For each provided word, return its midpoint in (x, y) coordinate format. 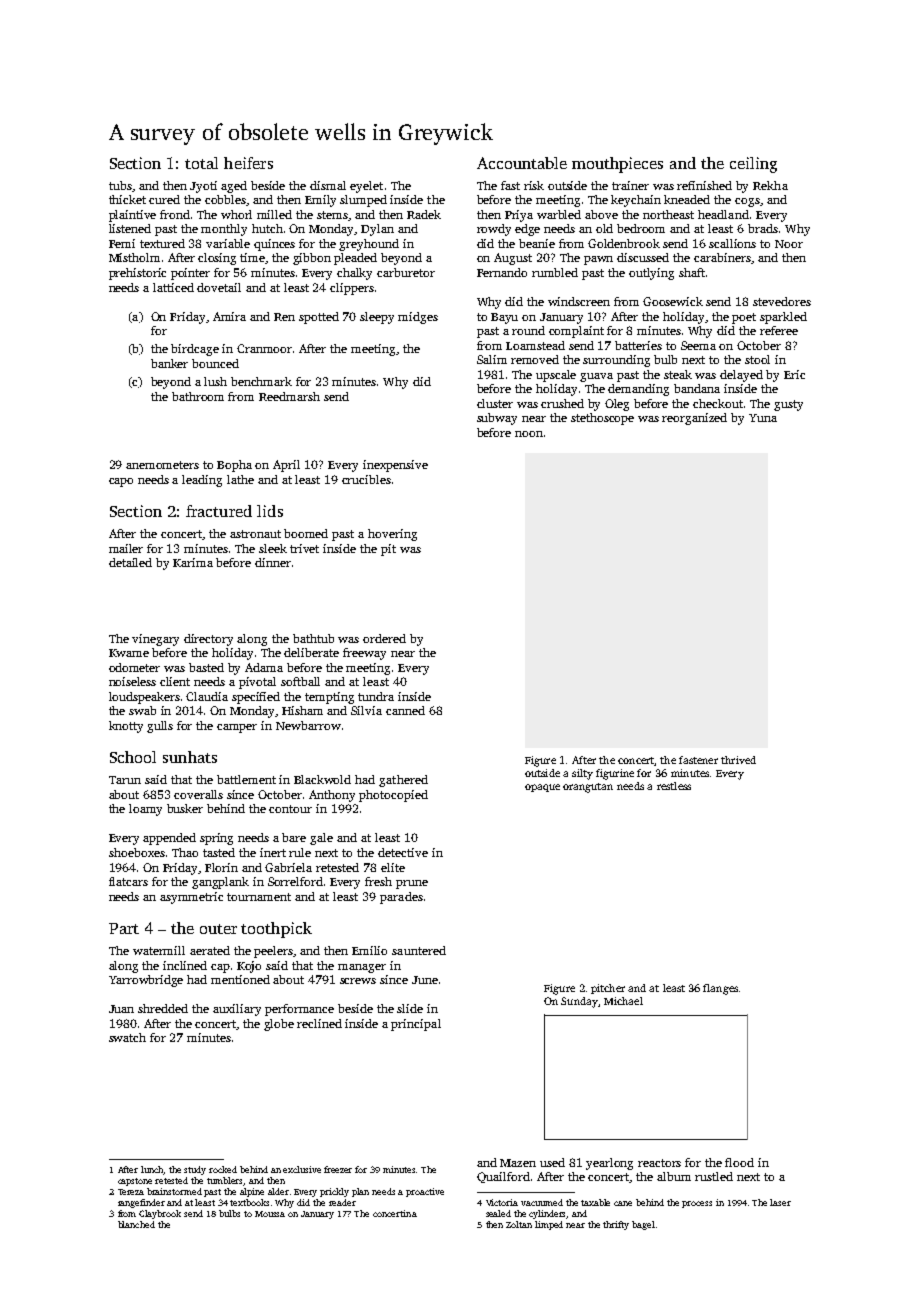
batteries (638, 345)
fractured (219, 511)
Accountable (522, 163)
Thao (185, 852)
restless (674, 786)
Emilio (369, 950)
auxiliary (237, 1010)
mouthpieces (617, 165)
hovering (392, 535)
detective (403, 852)
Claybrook (160, 1214)
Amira (229, 316)
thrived (738, 760)
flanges (720, 989)
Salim (492, 359)
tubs (120, 185)
